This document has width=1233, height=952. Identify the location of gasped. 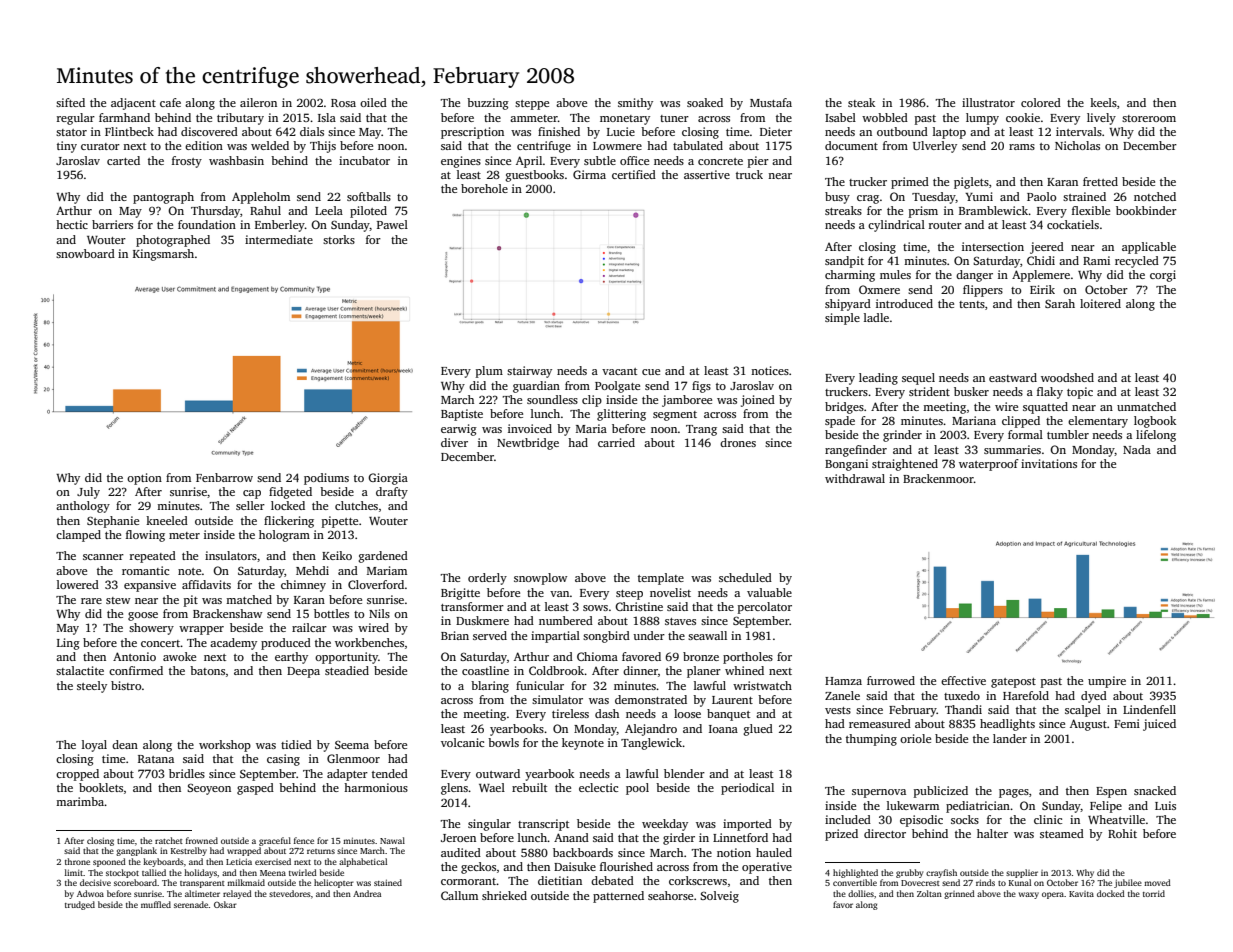
(255, 789).
